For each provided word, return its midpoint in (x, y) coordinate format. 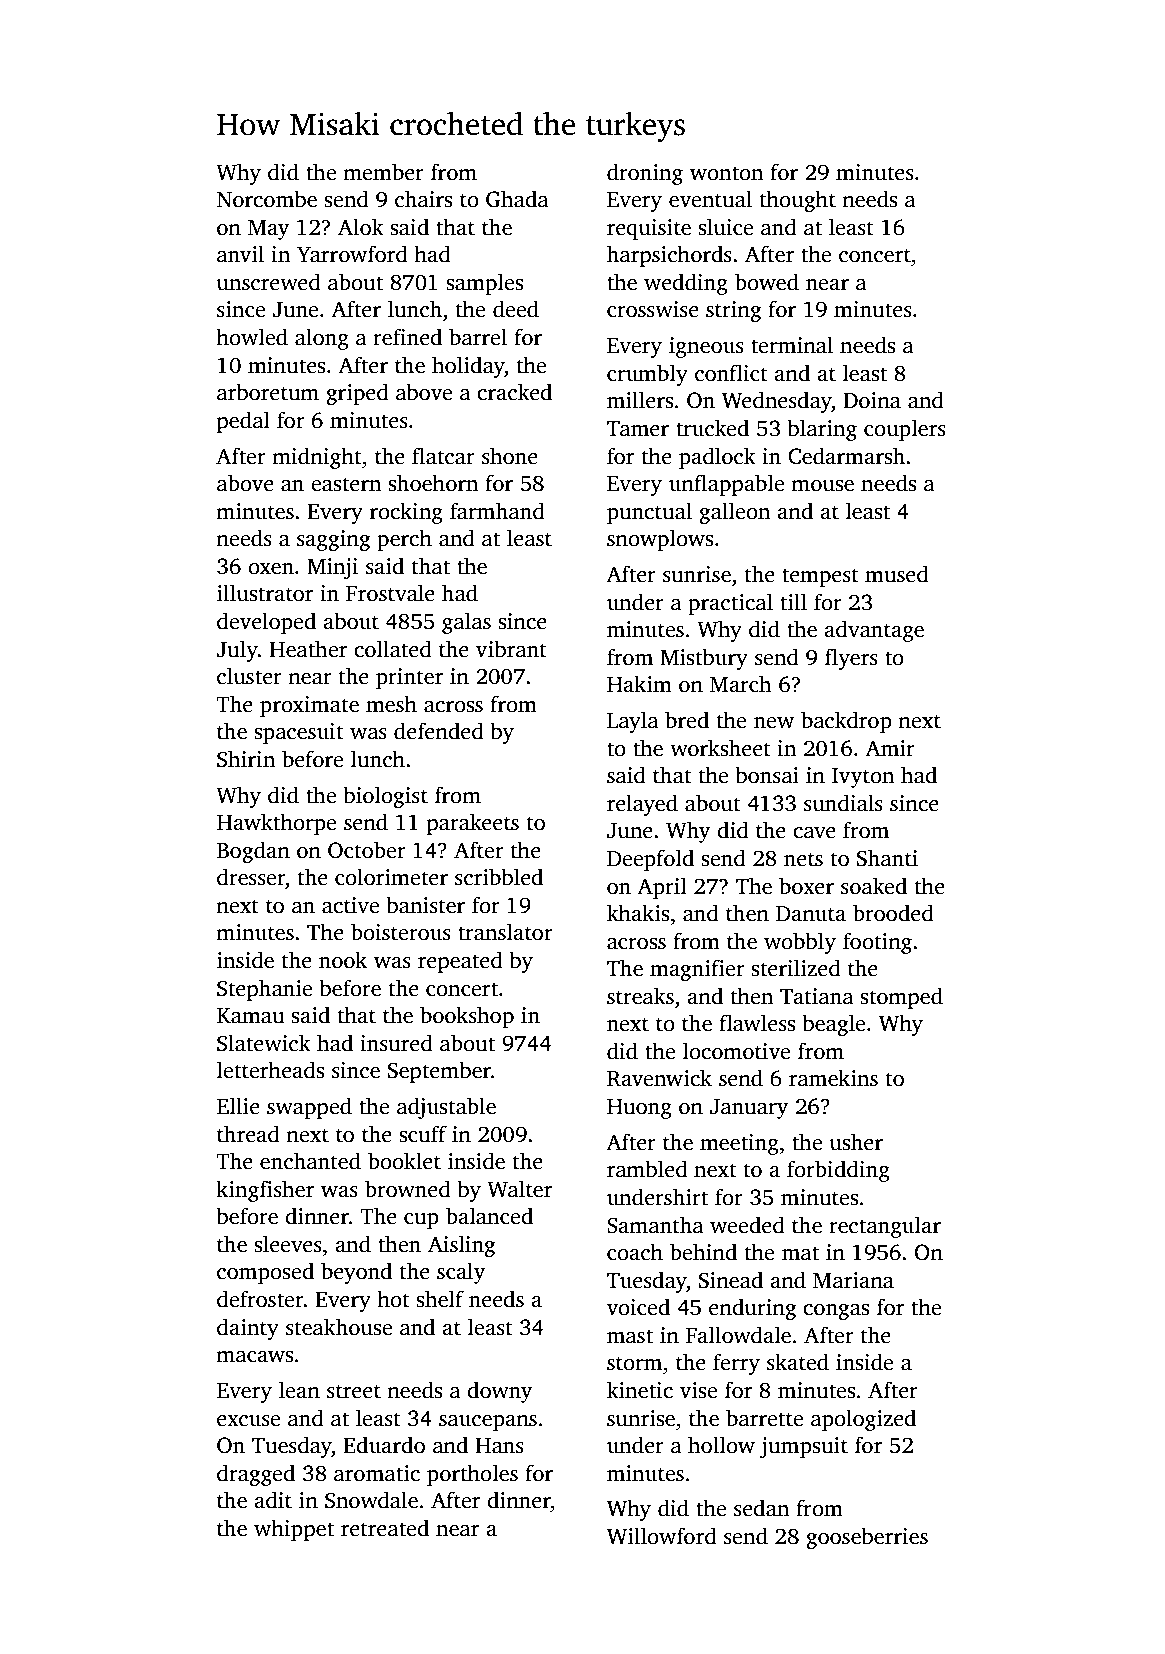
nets (803, 859)
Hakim (639, 684)
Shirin (246, 759)
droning (645, 174)
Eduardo (384, 1445)
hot (393, 1299)
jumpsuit (804, 1447)
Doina (872, 400)
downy (499, 1392)
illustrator (265, 593)
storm (634, 1363)
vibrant (511, 649)
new (774, 723)
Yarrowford (352, 254)
